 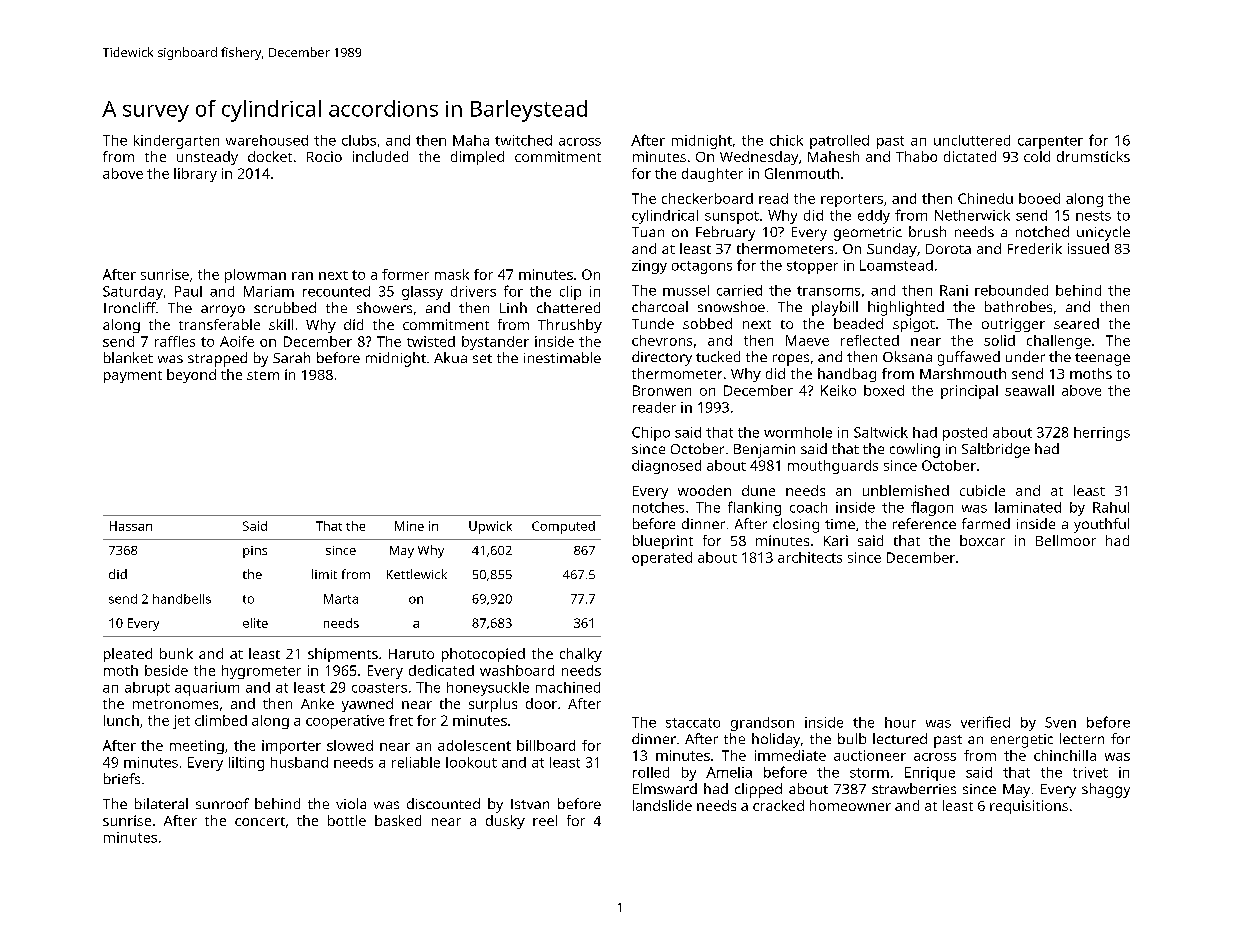 I want to click on spigot, so click(x=914, y=325).
